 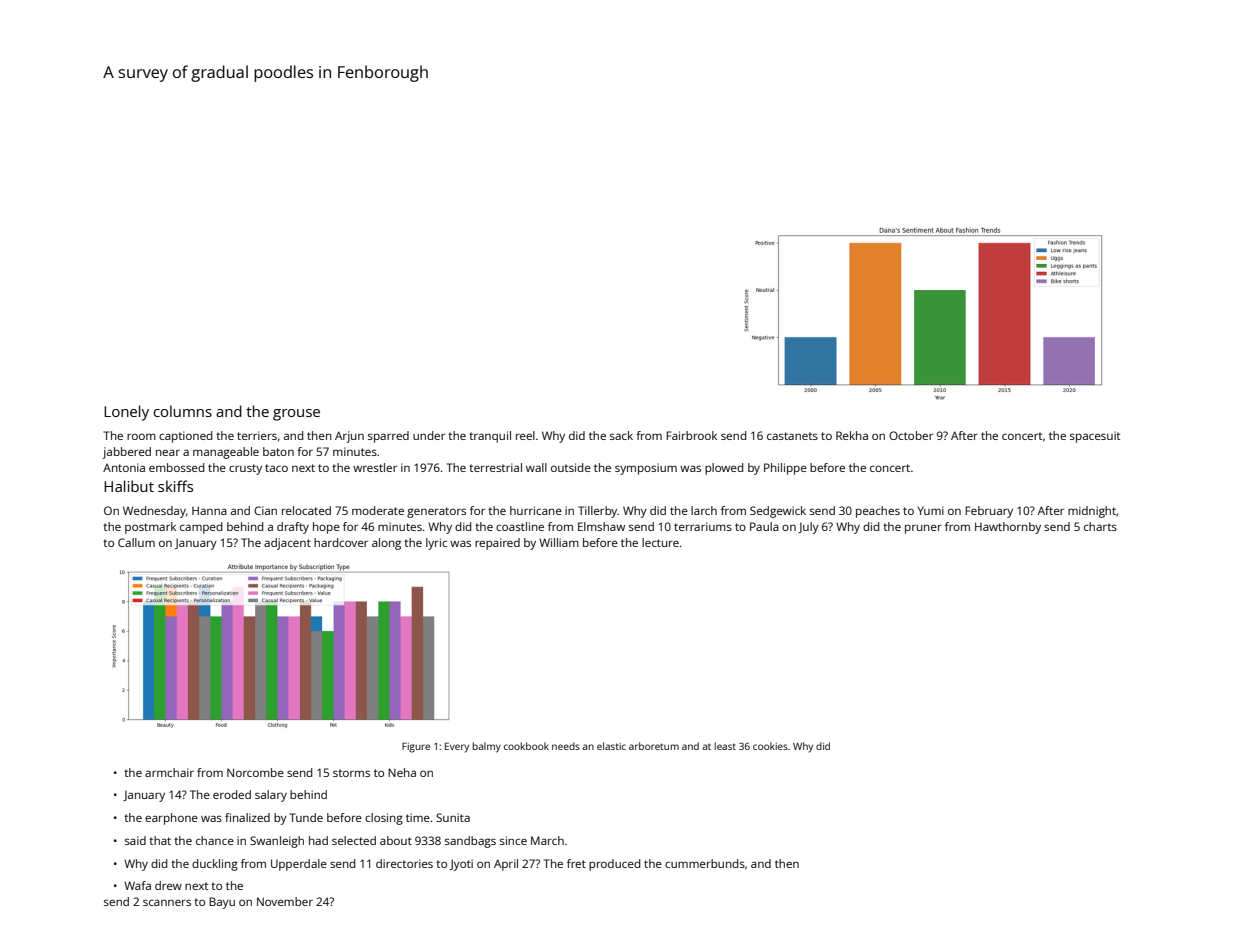 I want to click on adjacent, so click(x=287, y=544).
